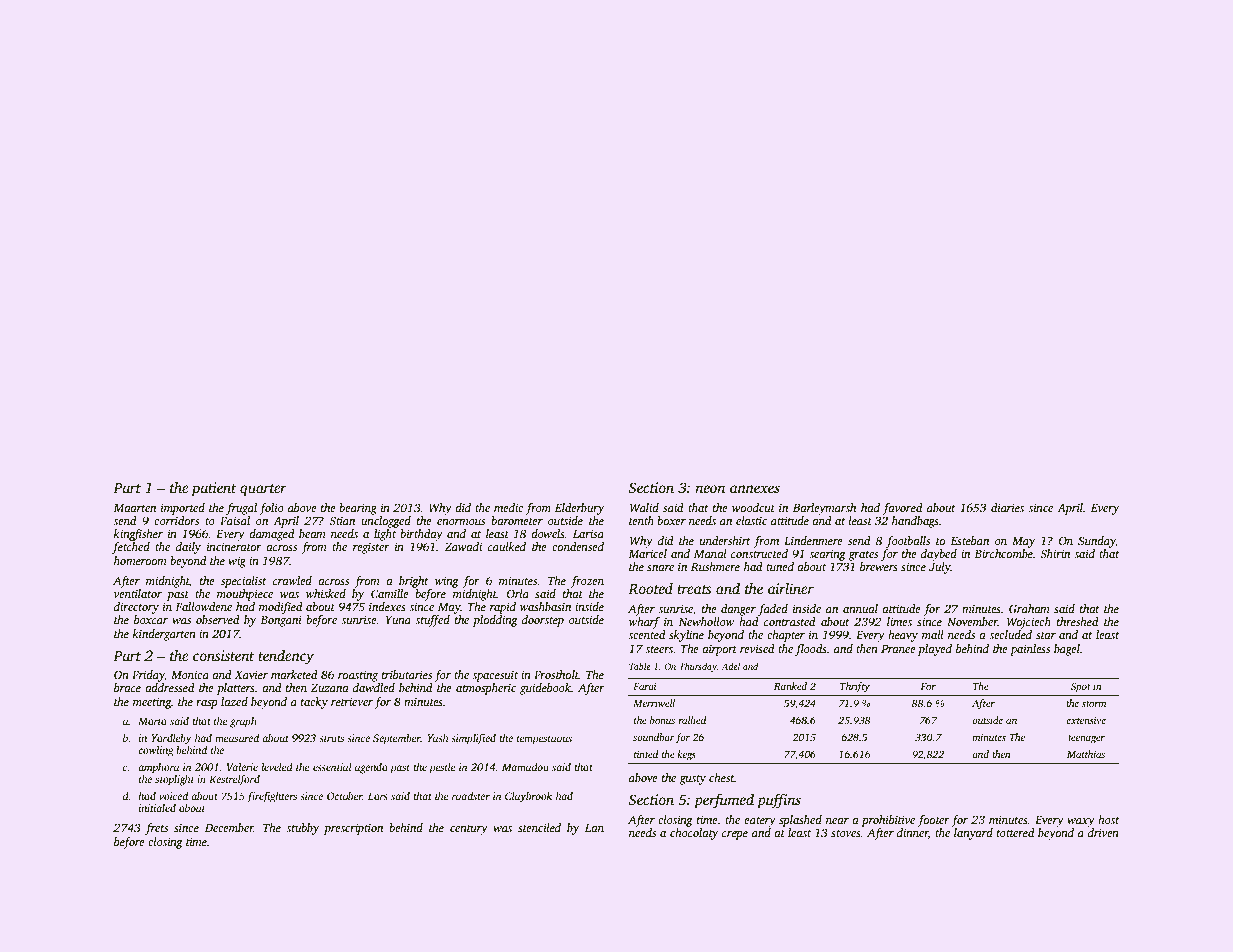 This screenshot has width=1233, height=952. I want to click on quarter, so click(263, 490).
